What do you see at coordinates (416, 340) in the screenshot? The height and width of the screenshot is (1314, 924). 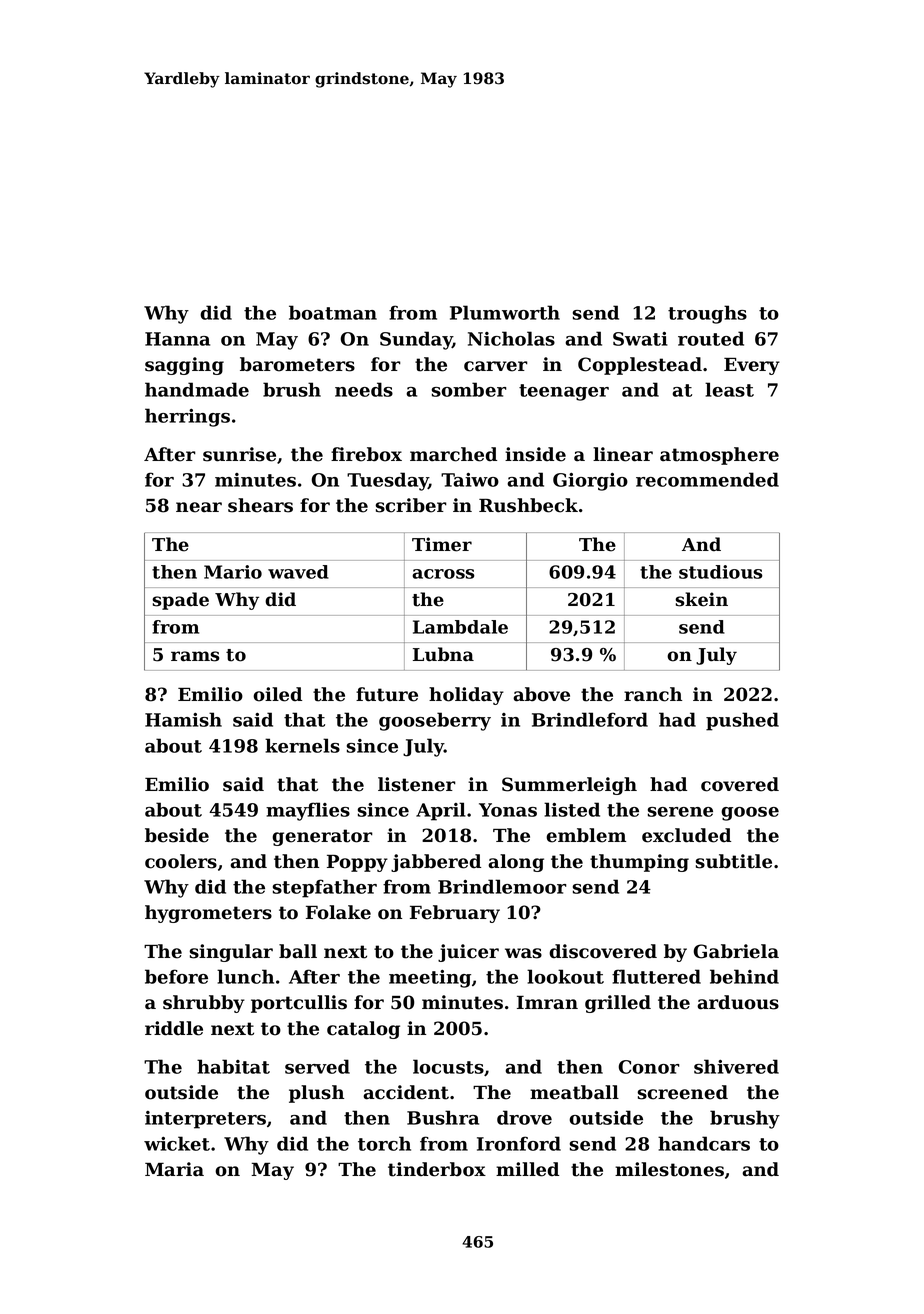 I see `Sunday` at bounding box center [416, 340].
